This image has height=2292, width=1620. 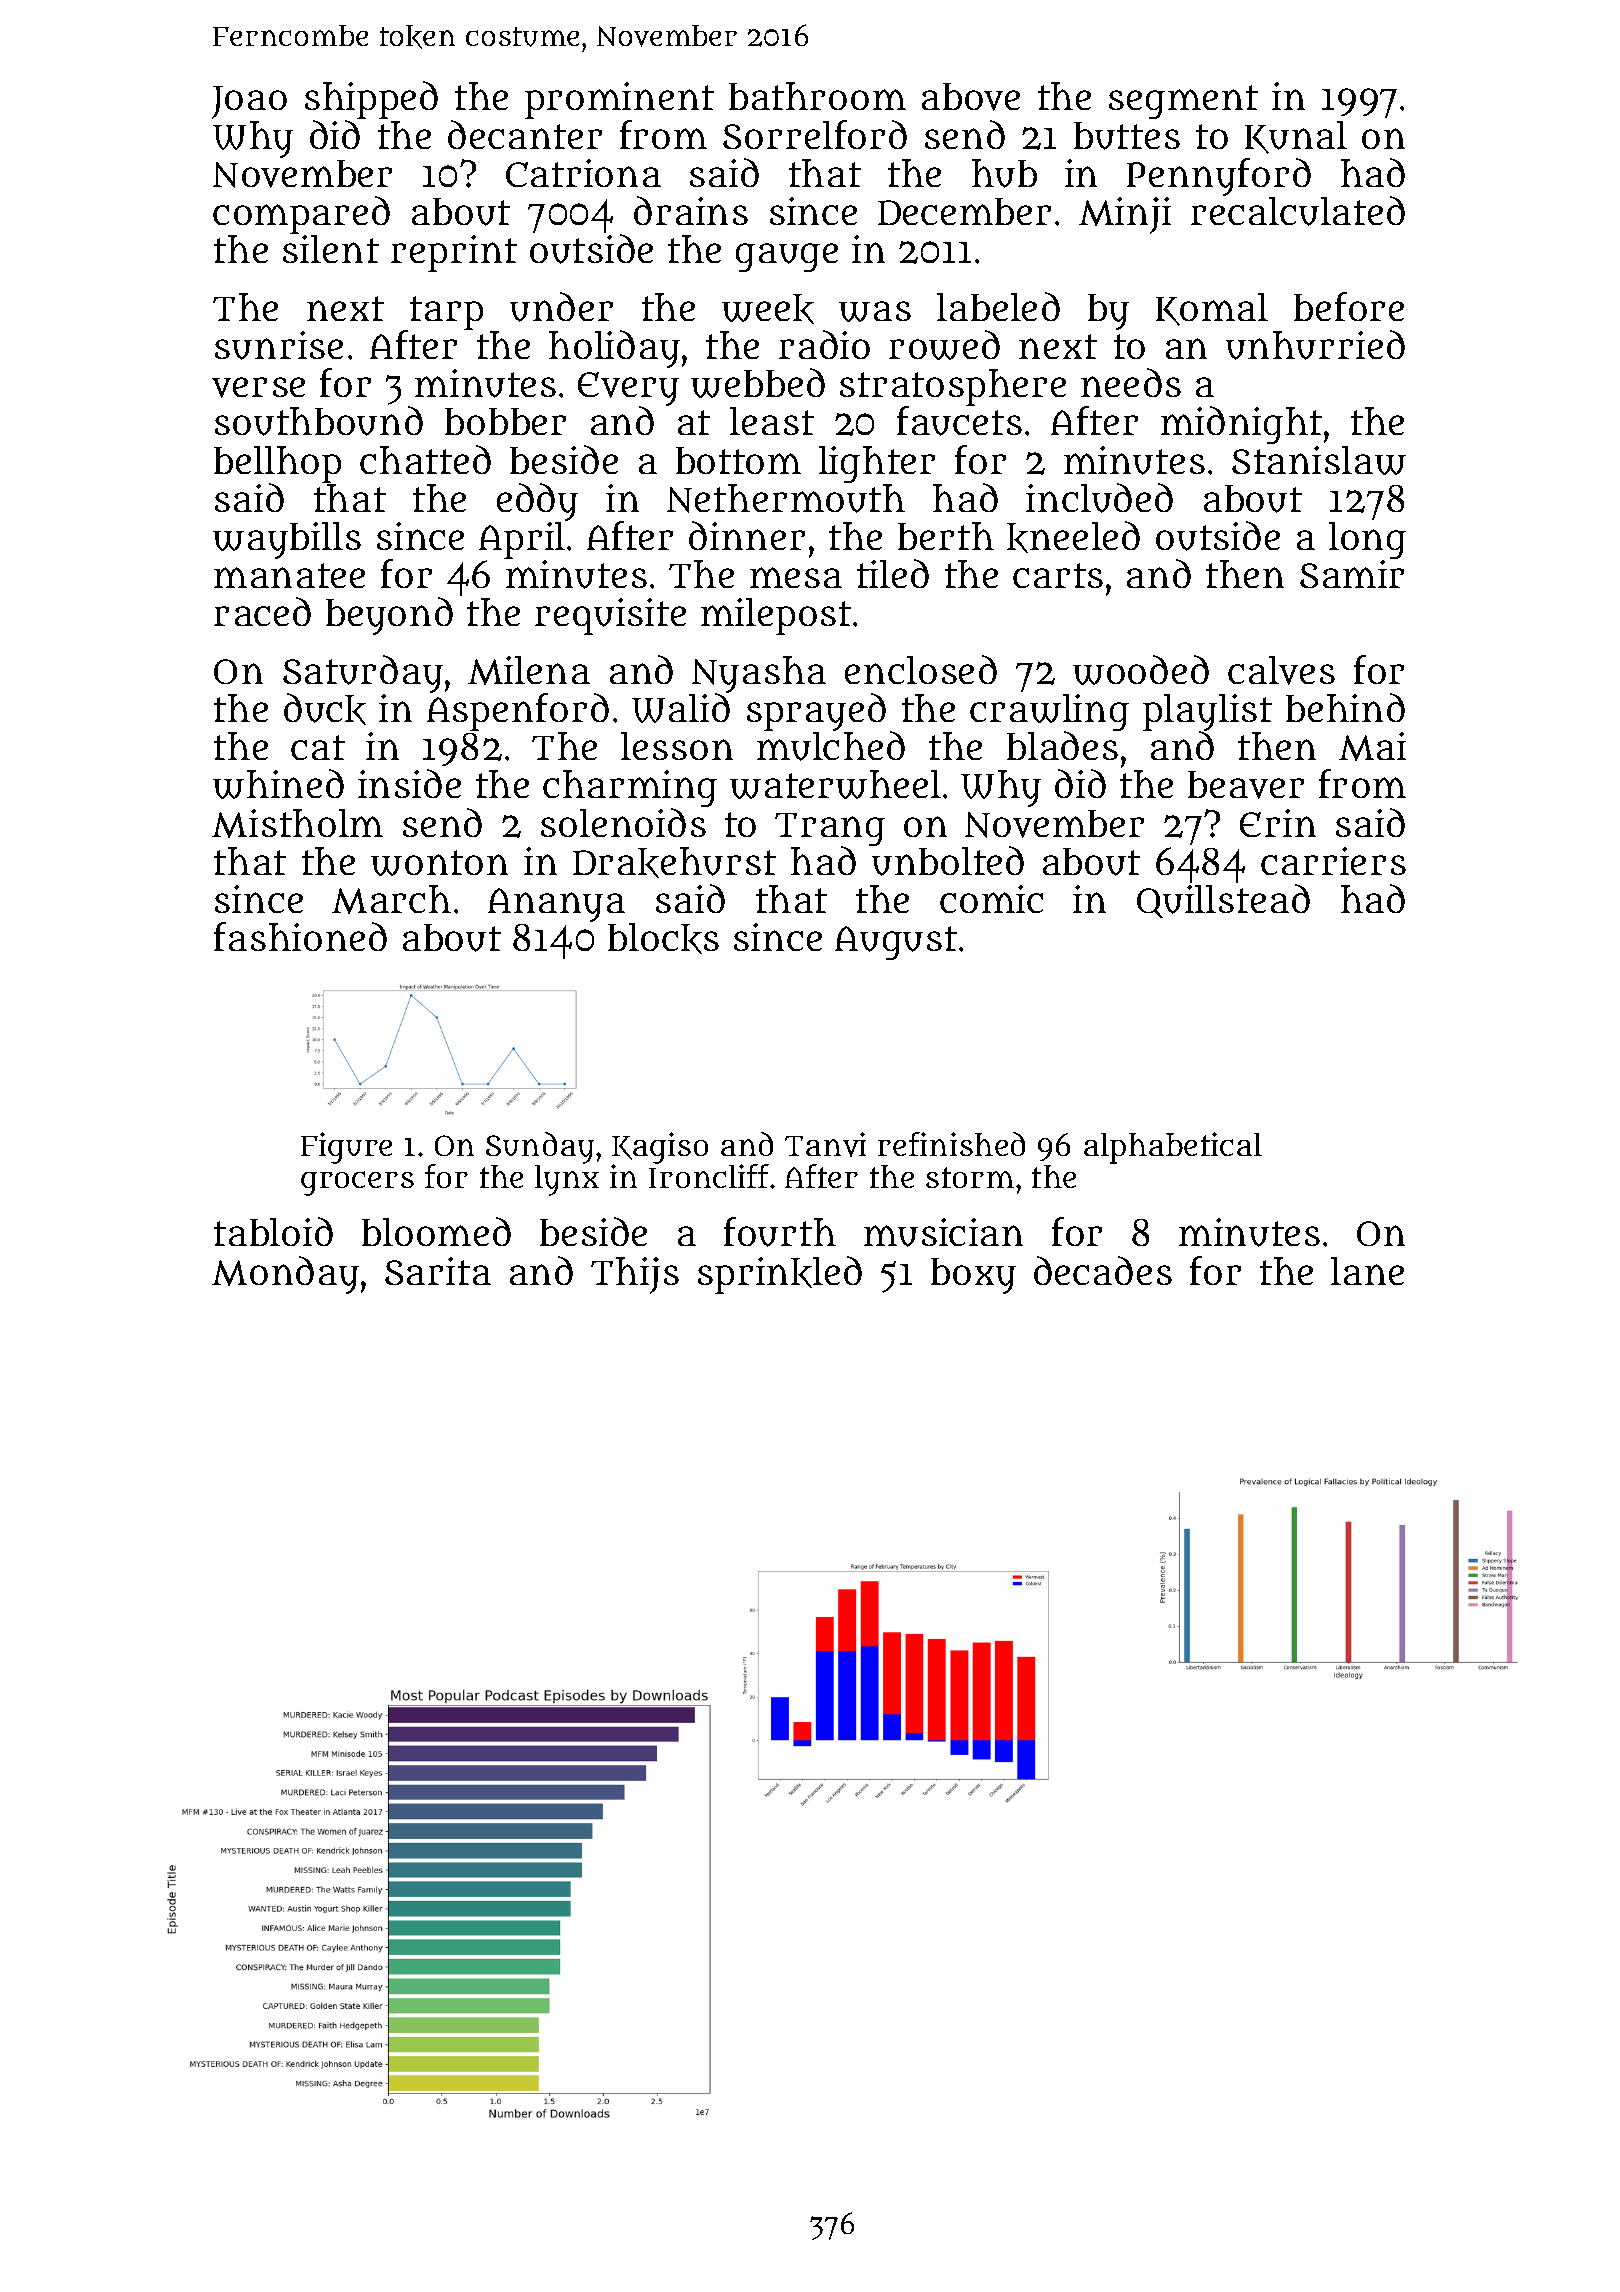 What do you see at coordinates (300, 936) in the image?
I see `fashioned` at bounding box center [300, 936].
